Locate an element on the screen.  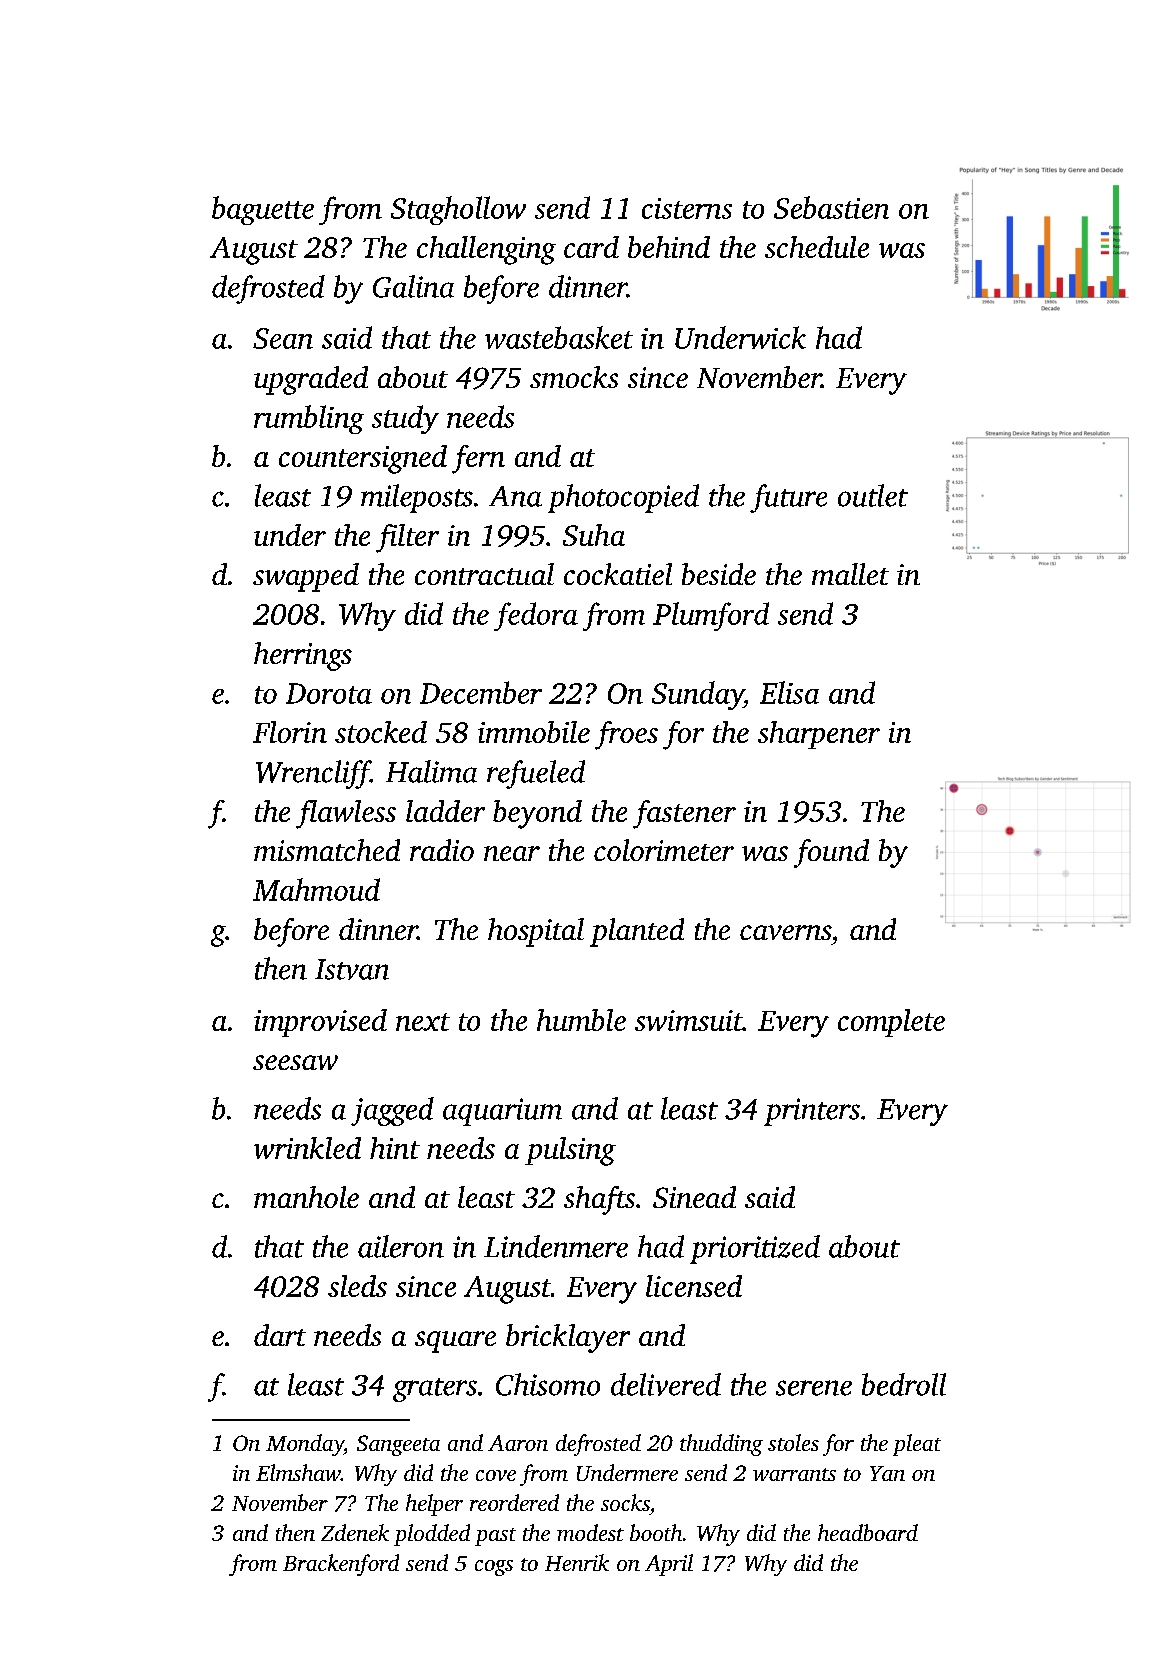
Sebastien is located at coordinates (831, 207).
